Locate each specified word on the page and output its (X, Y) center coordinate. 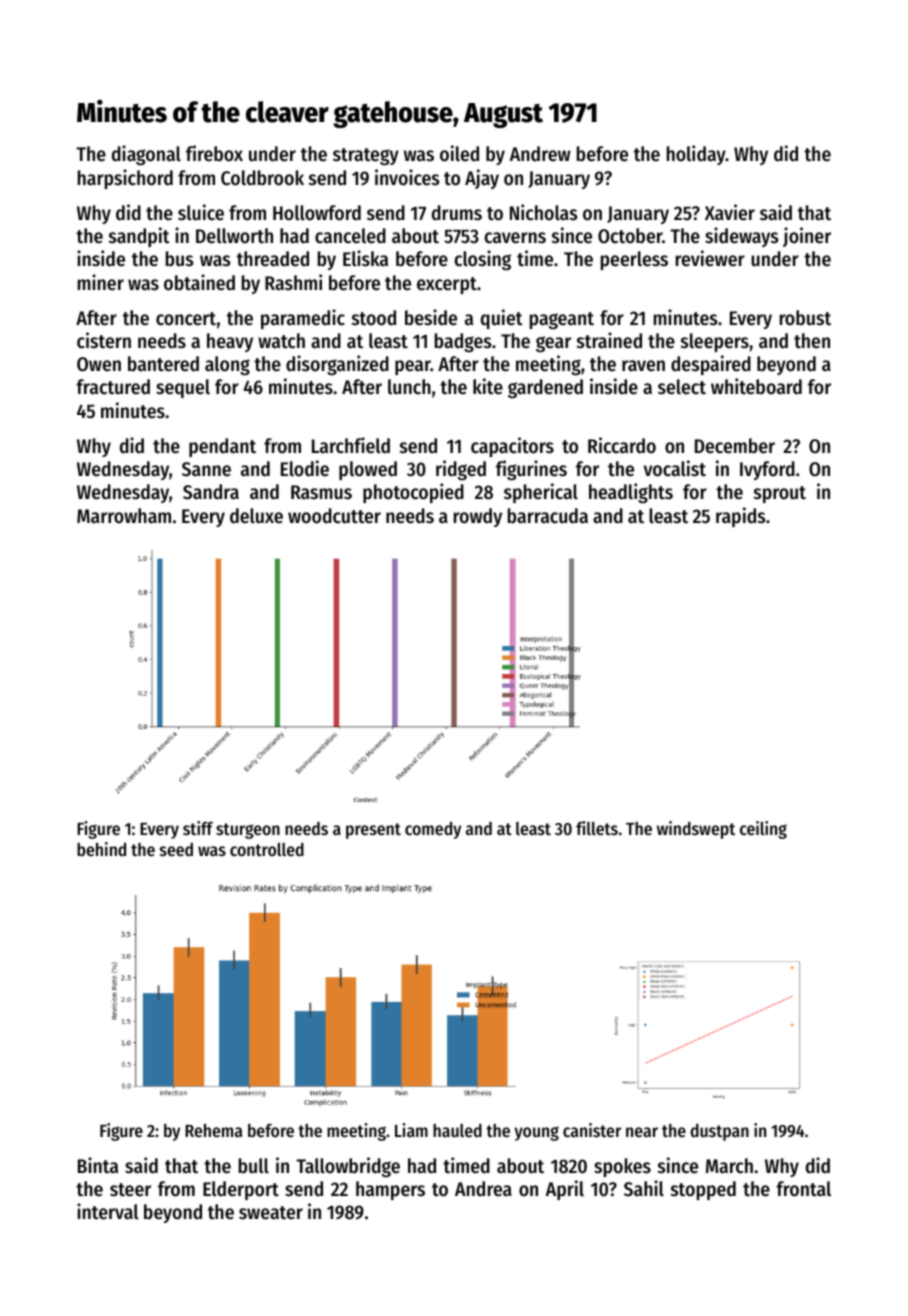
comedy (433, 830)
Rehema (213, 1130)
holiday (696, 155)
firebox (214, 153)
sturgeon (248, 831)
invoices (407, 177)
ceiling (763, 830)
